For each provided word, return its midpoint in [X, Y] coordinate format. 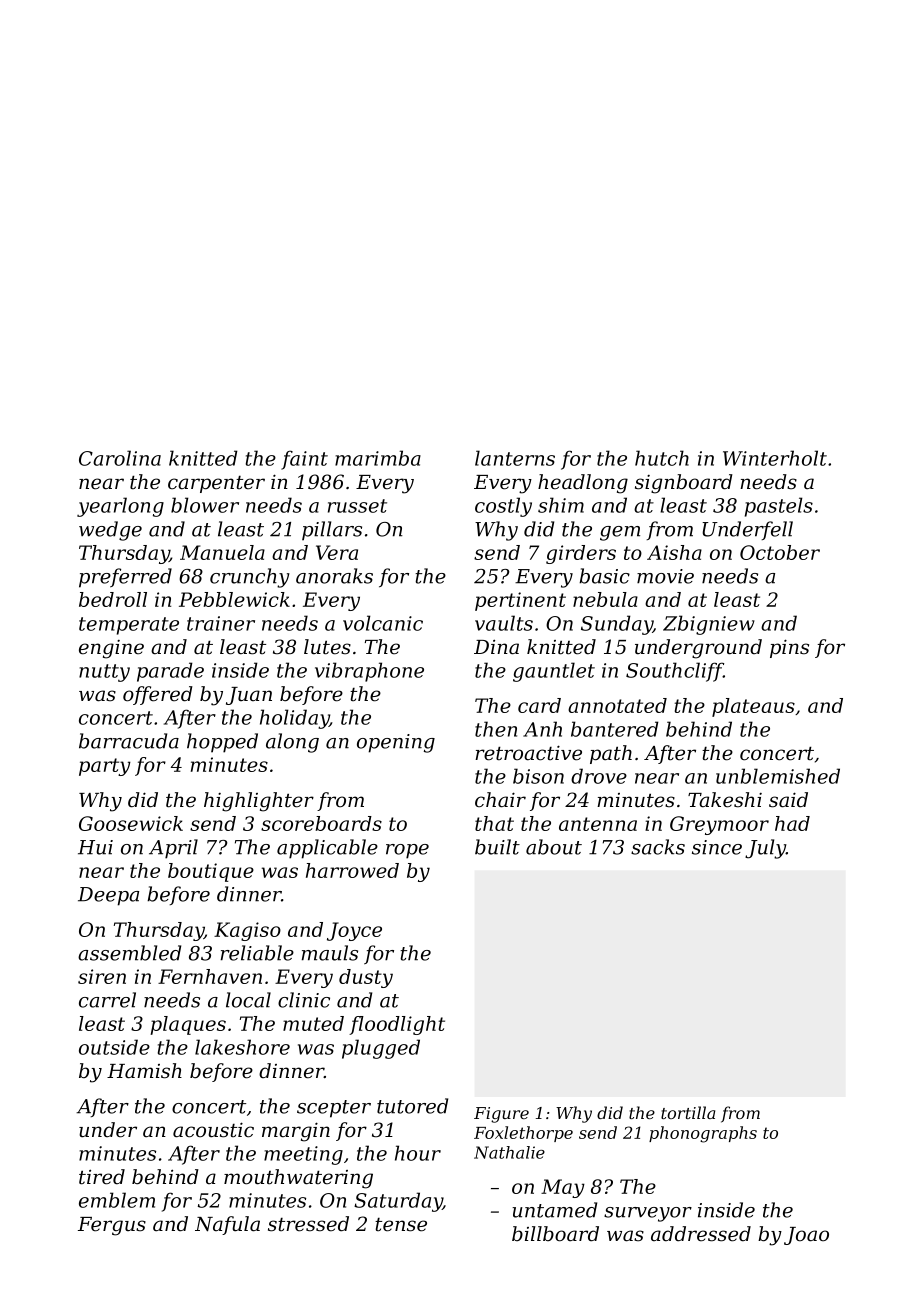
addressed [701, 1234]
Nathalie [509, 1152]
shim [561, 505]
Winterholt [775, 458]
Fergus [112, 1226]
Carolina [120, 458]
